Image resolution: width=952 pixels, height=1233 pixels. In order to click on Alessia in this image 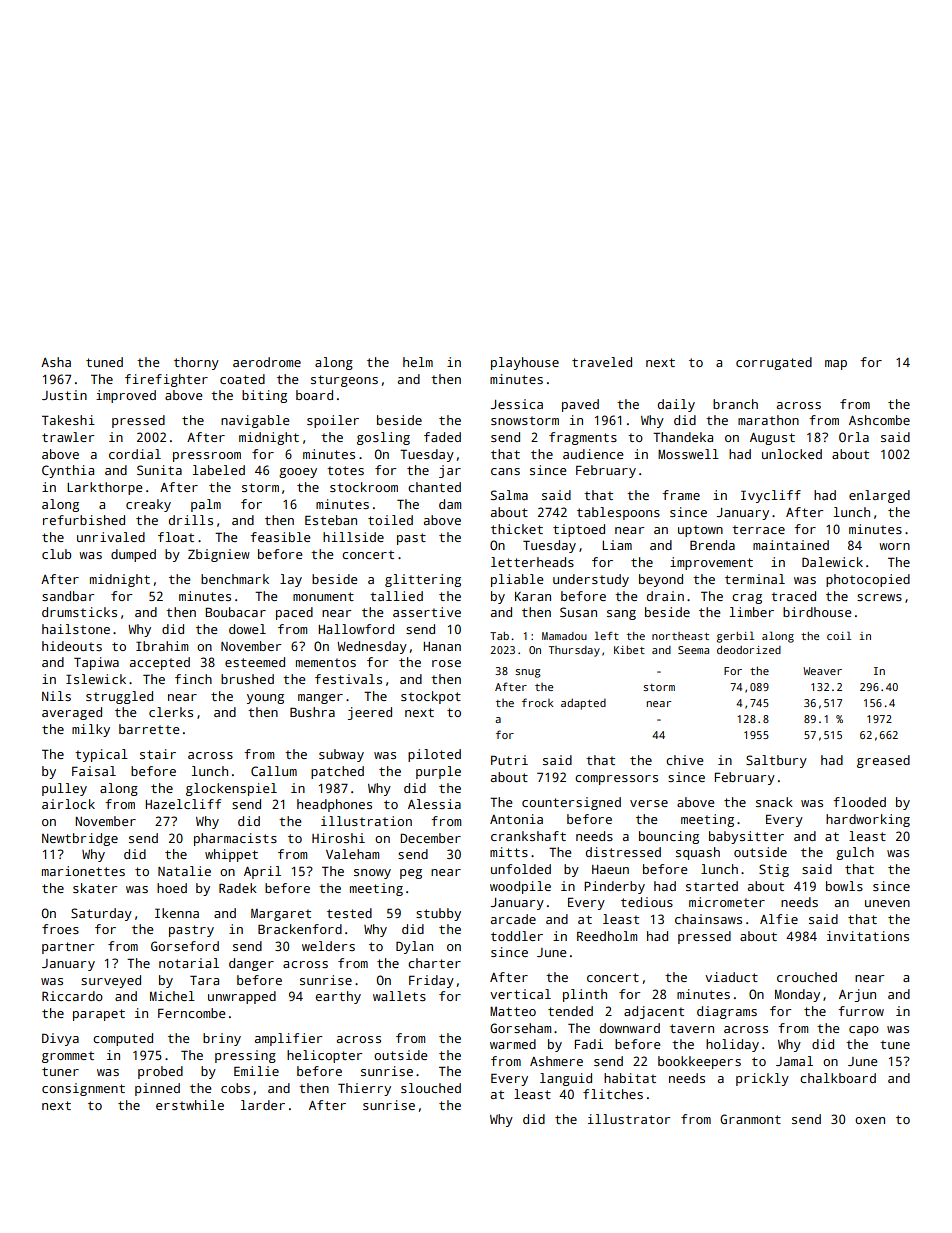, I will do `click(434, 804)`.
